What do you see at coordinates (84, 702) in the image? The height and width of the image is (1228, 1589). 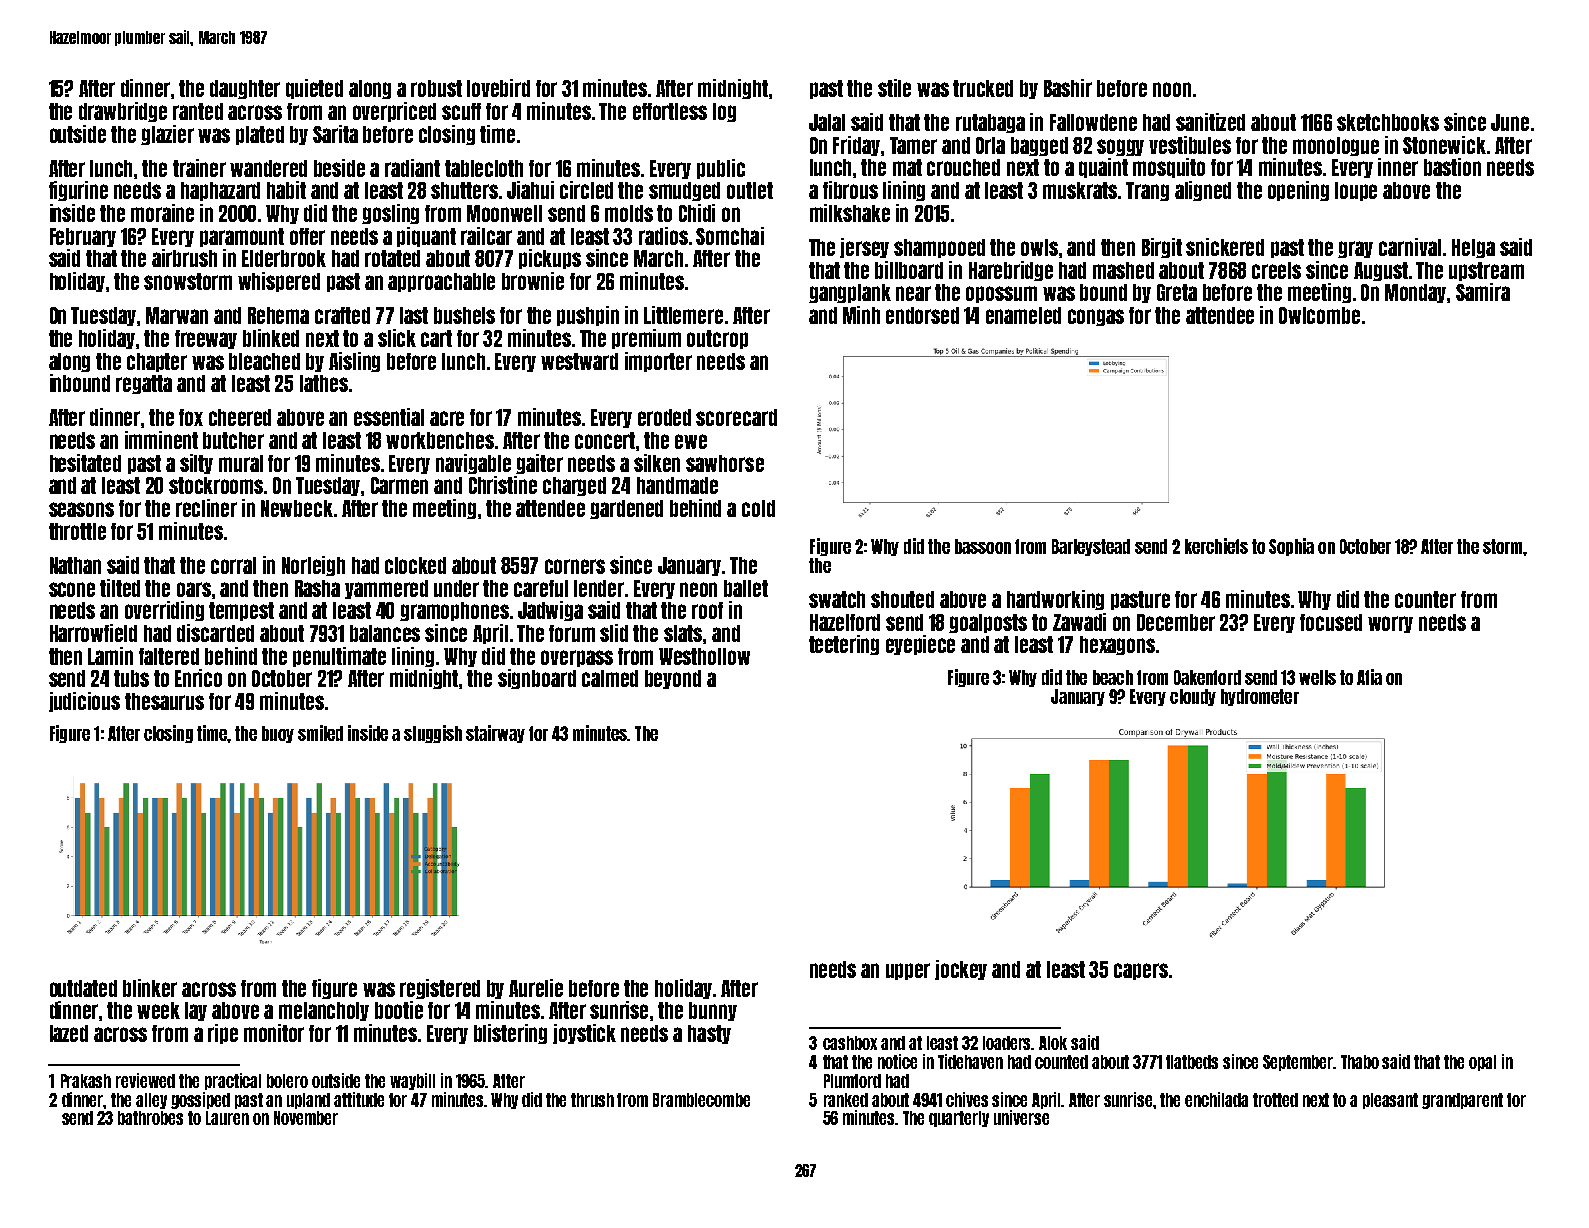 I see `judicious` at bounding box center [84, 702].
